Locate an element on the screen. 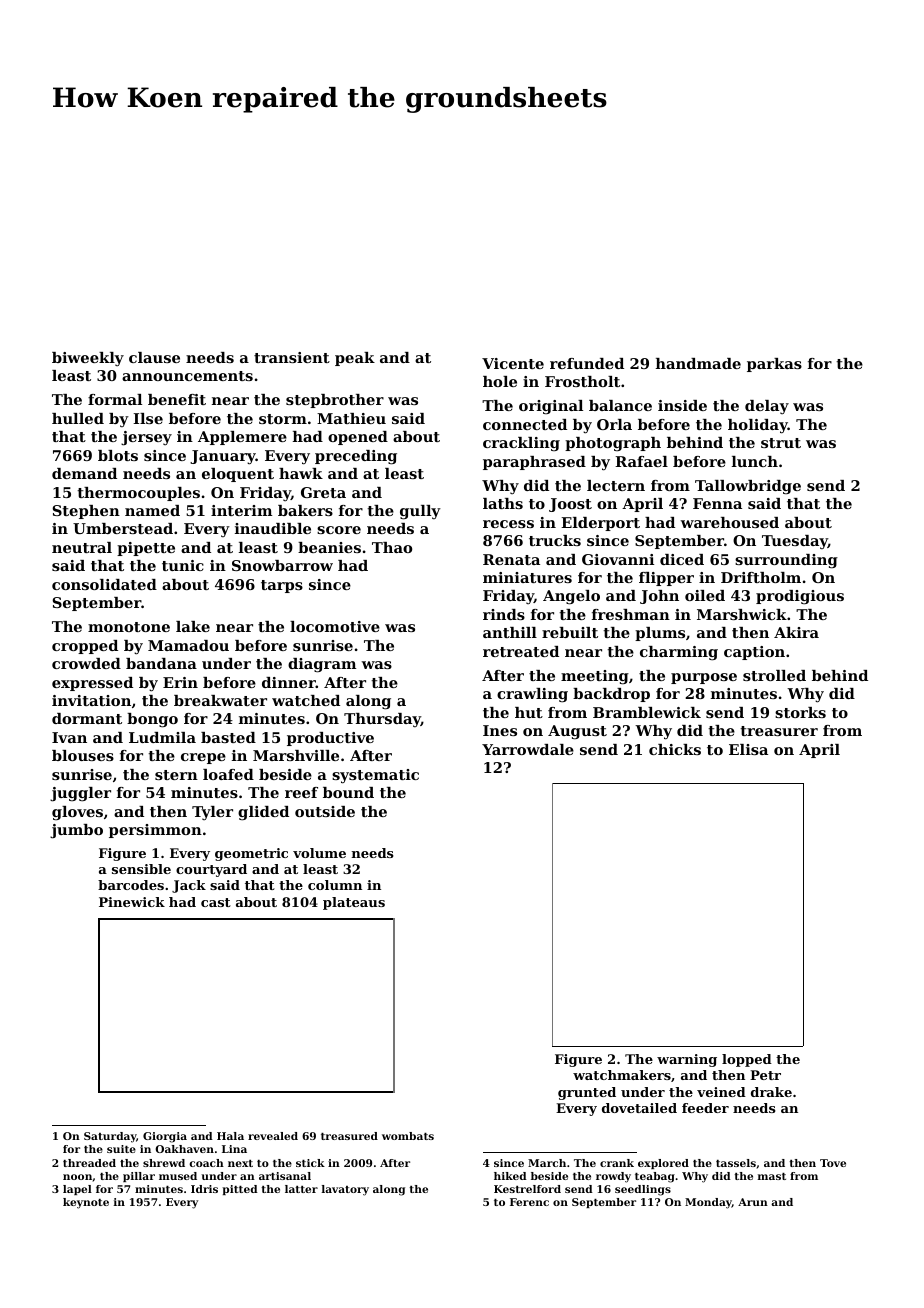  Elisa is located at coordinates (748, 749).
